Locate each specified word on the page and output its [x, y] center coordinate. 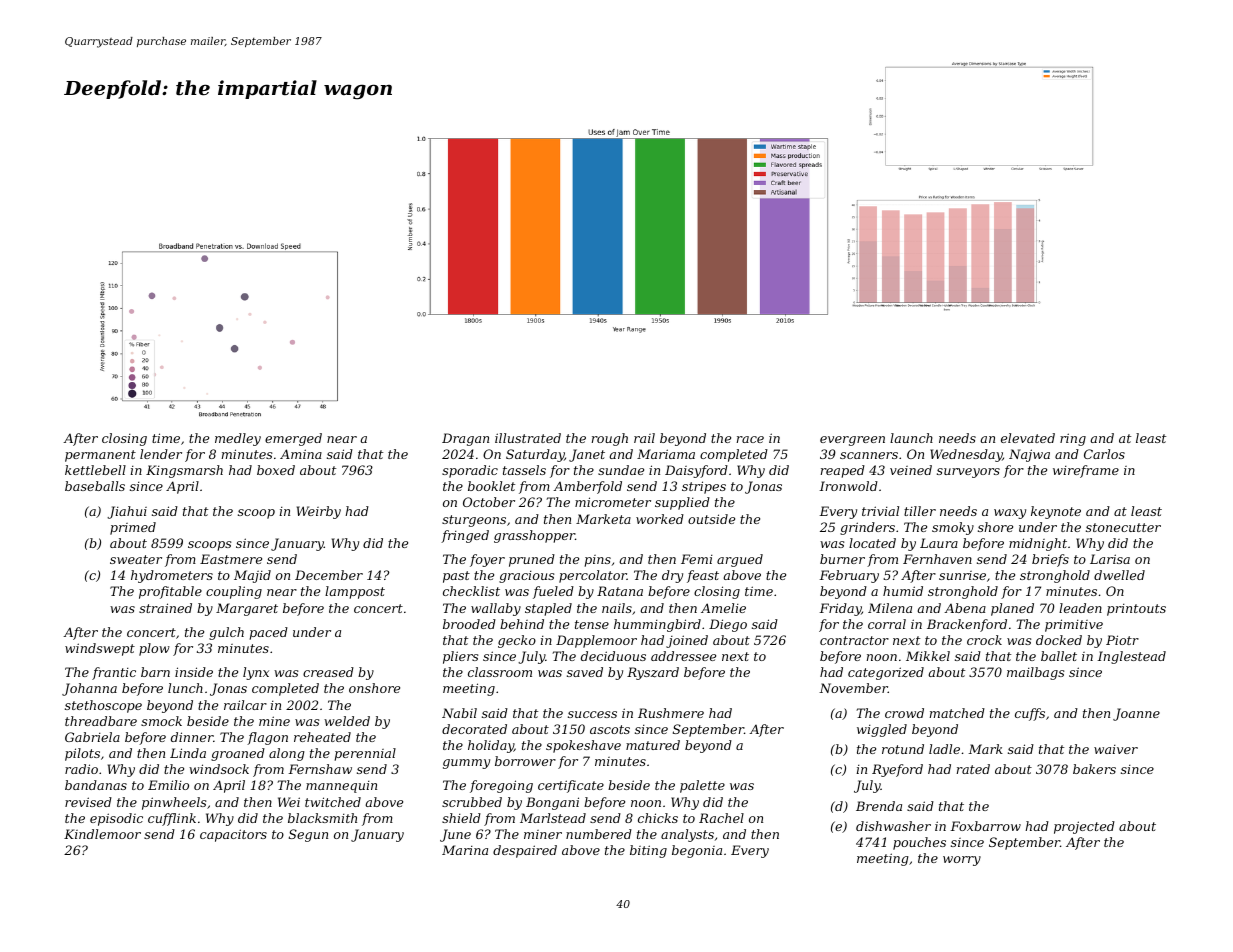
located [872, 543]
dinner [192, 737]
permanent [100, 456]
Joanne [1136, 714]
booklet [491, 486]
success [592, 714]
